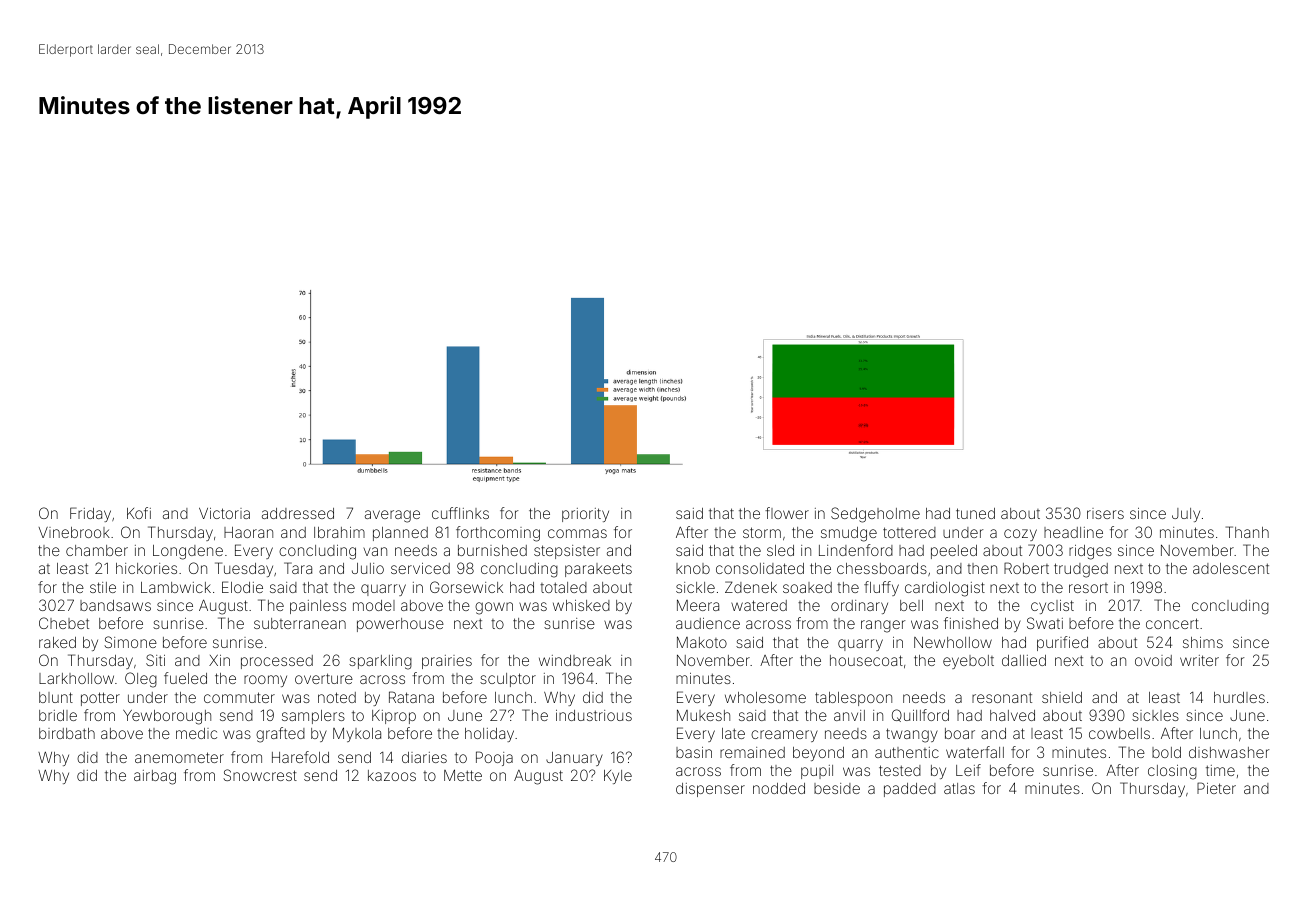 This page has width=1308, height=924. Describe the element at coordinates (139, 513) in the page. I see `Kofi` at that location.
